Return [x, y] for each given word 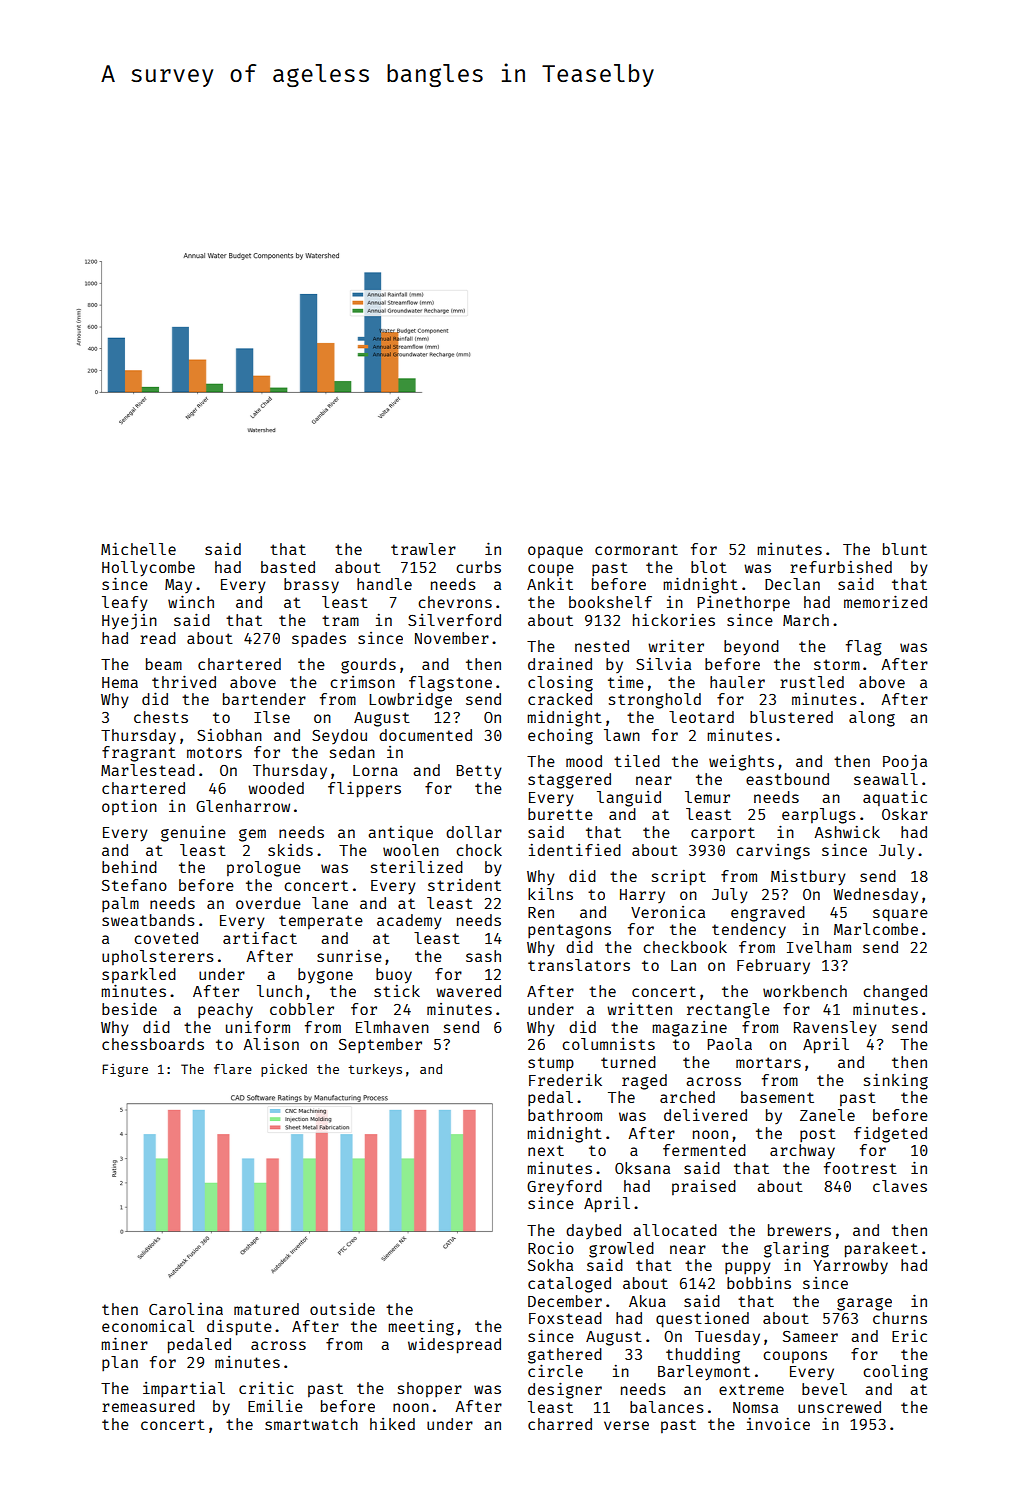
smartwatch [311, 1424]
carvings [773, 852]
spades [319, 639]
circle [555, 1370]
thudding [703, 1356]
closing [560, 684]
